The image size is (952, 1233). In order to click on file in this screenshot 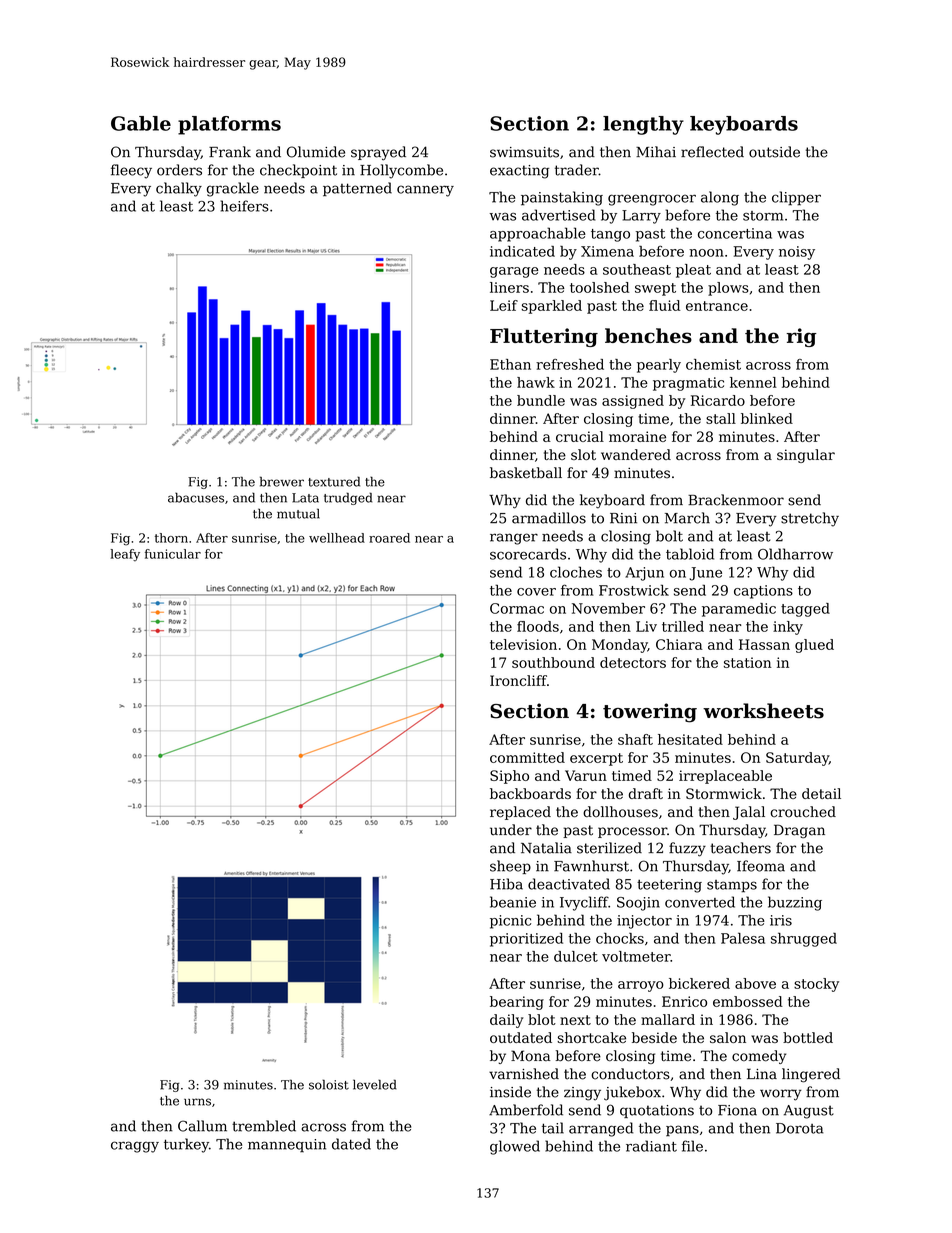, I will do `click(692, 1146)`.
